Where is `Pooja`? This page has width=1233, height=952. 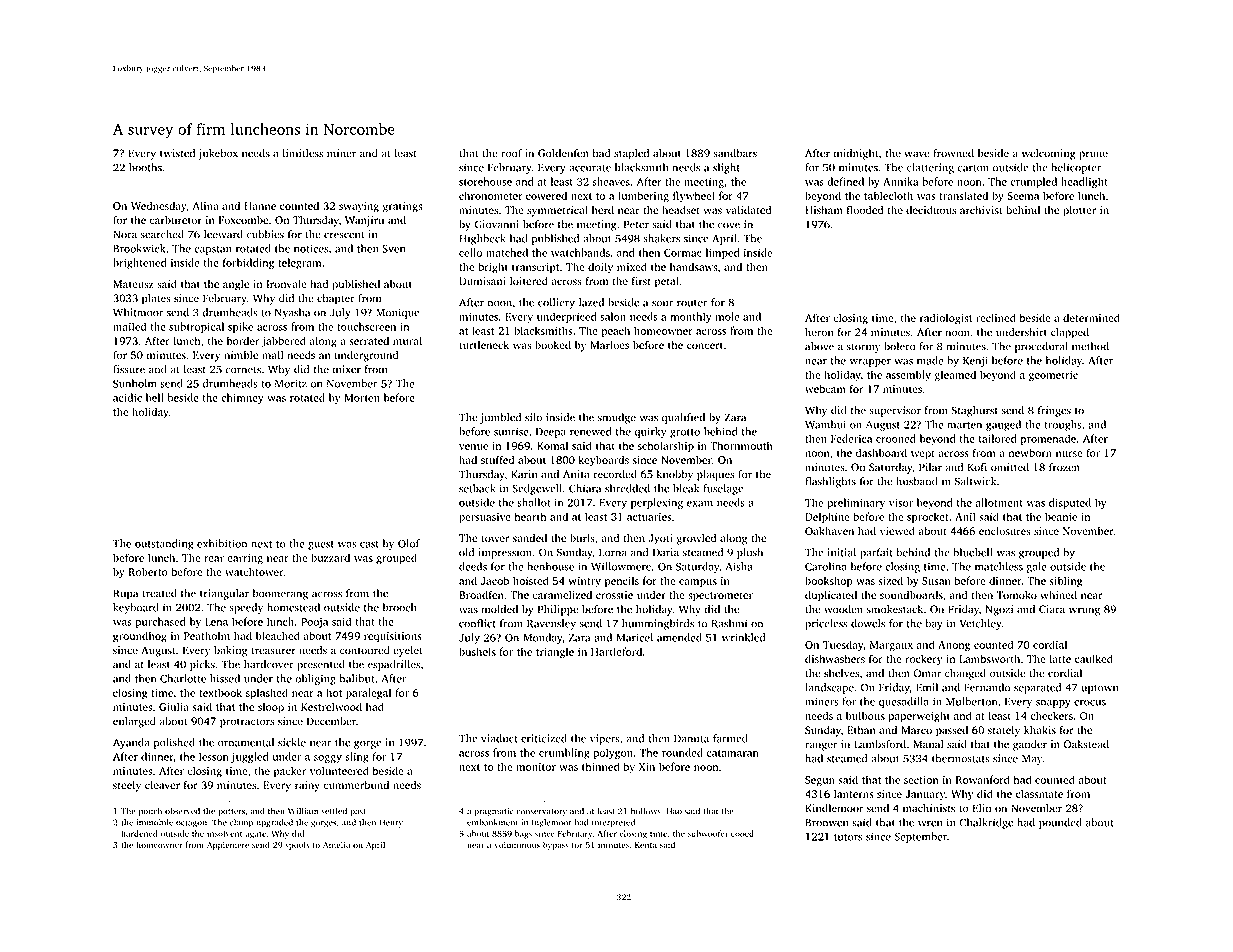 Pooja is located at coordinates (314, 623).
